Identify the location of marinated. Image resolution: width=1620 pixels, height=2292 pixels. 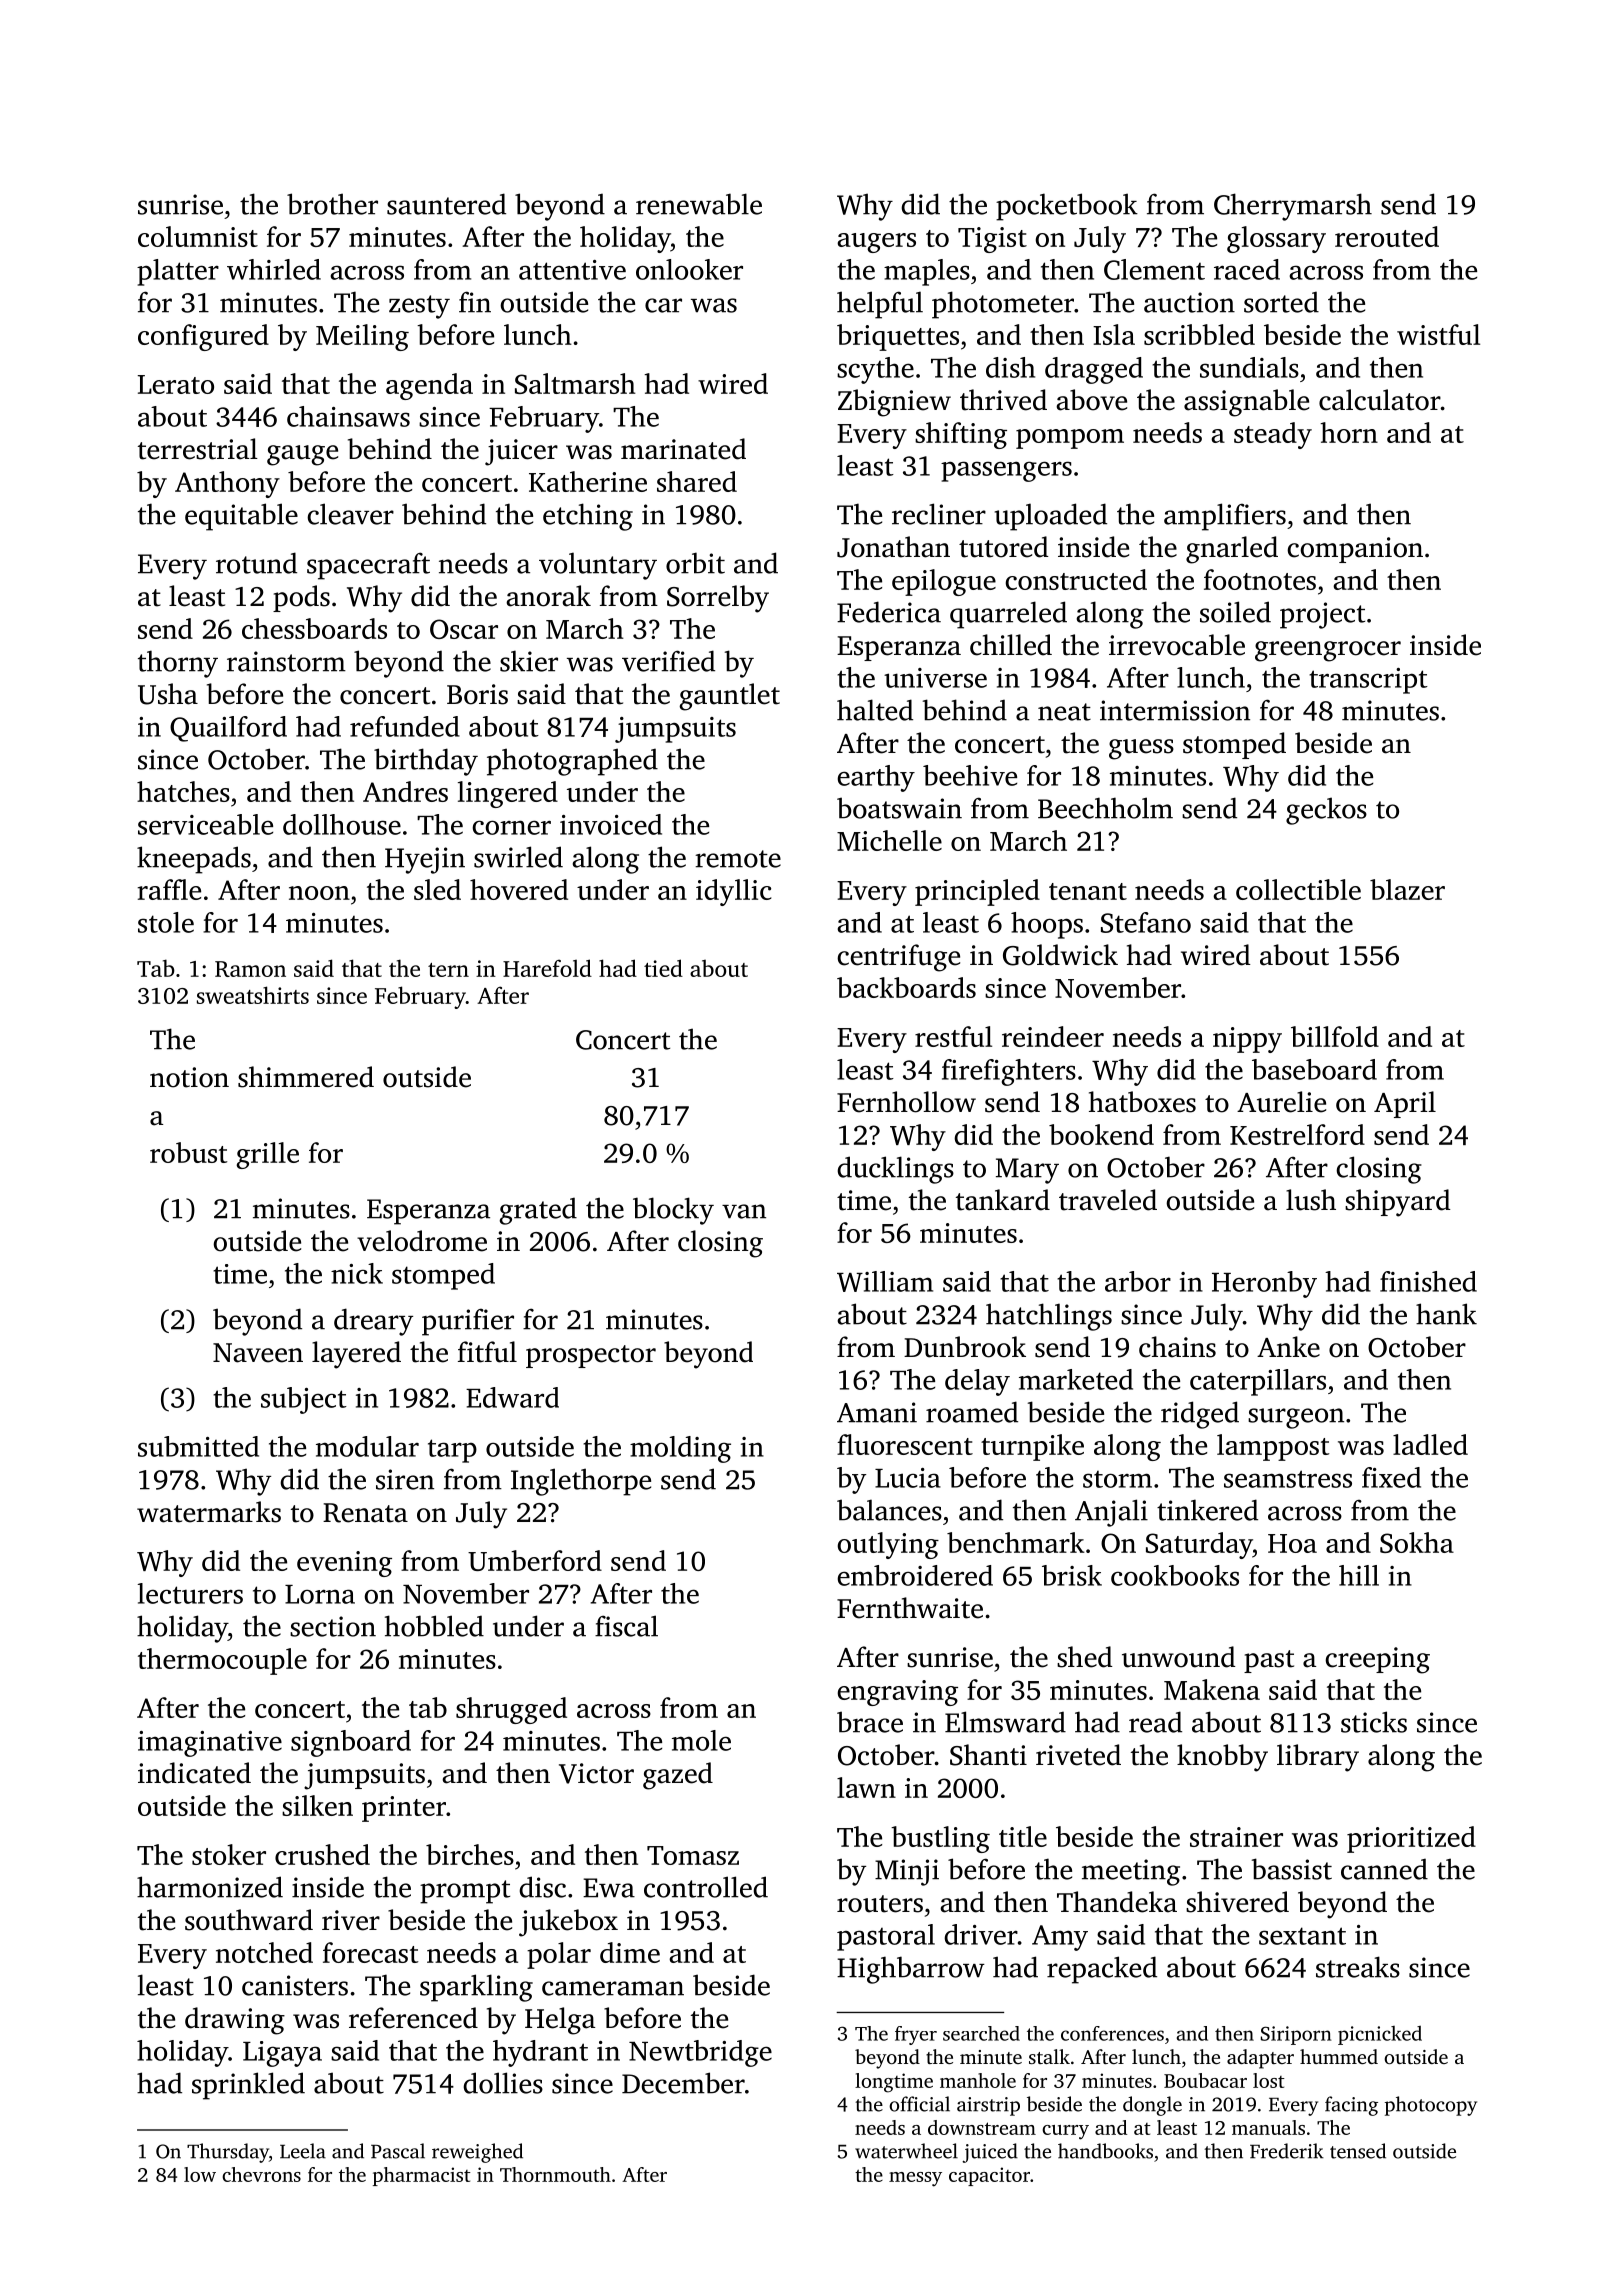
(683, 449).
